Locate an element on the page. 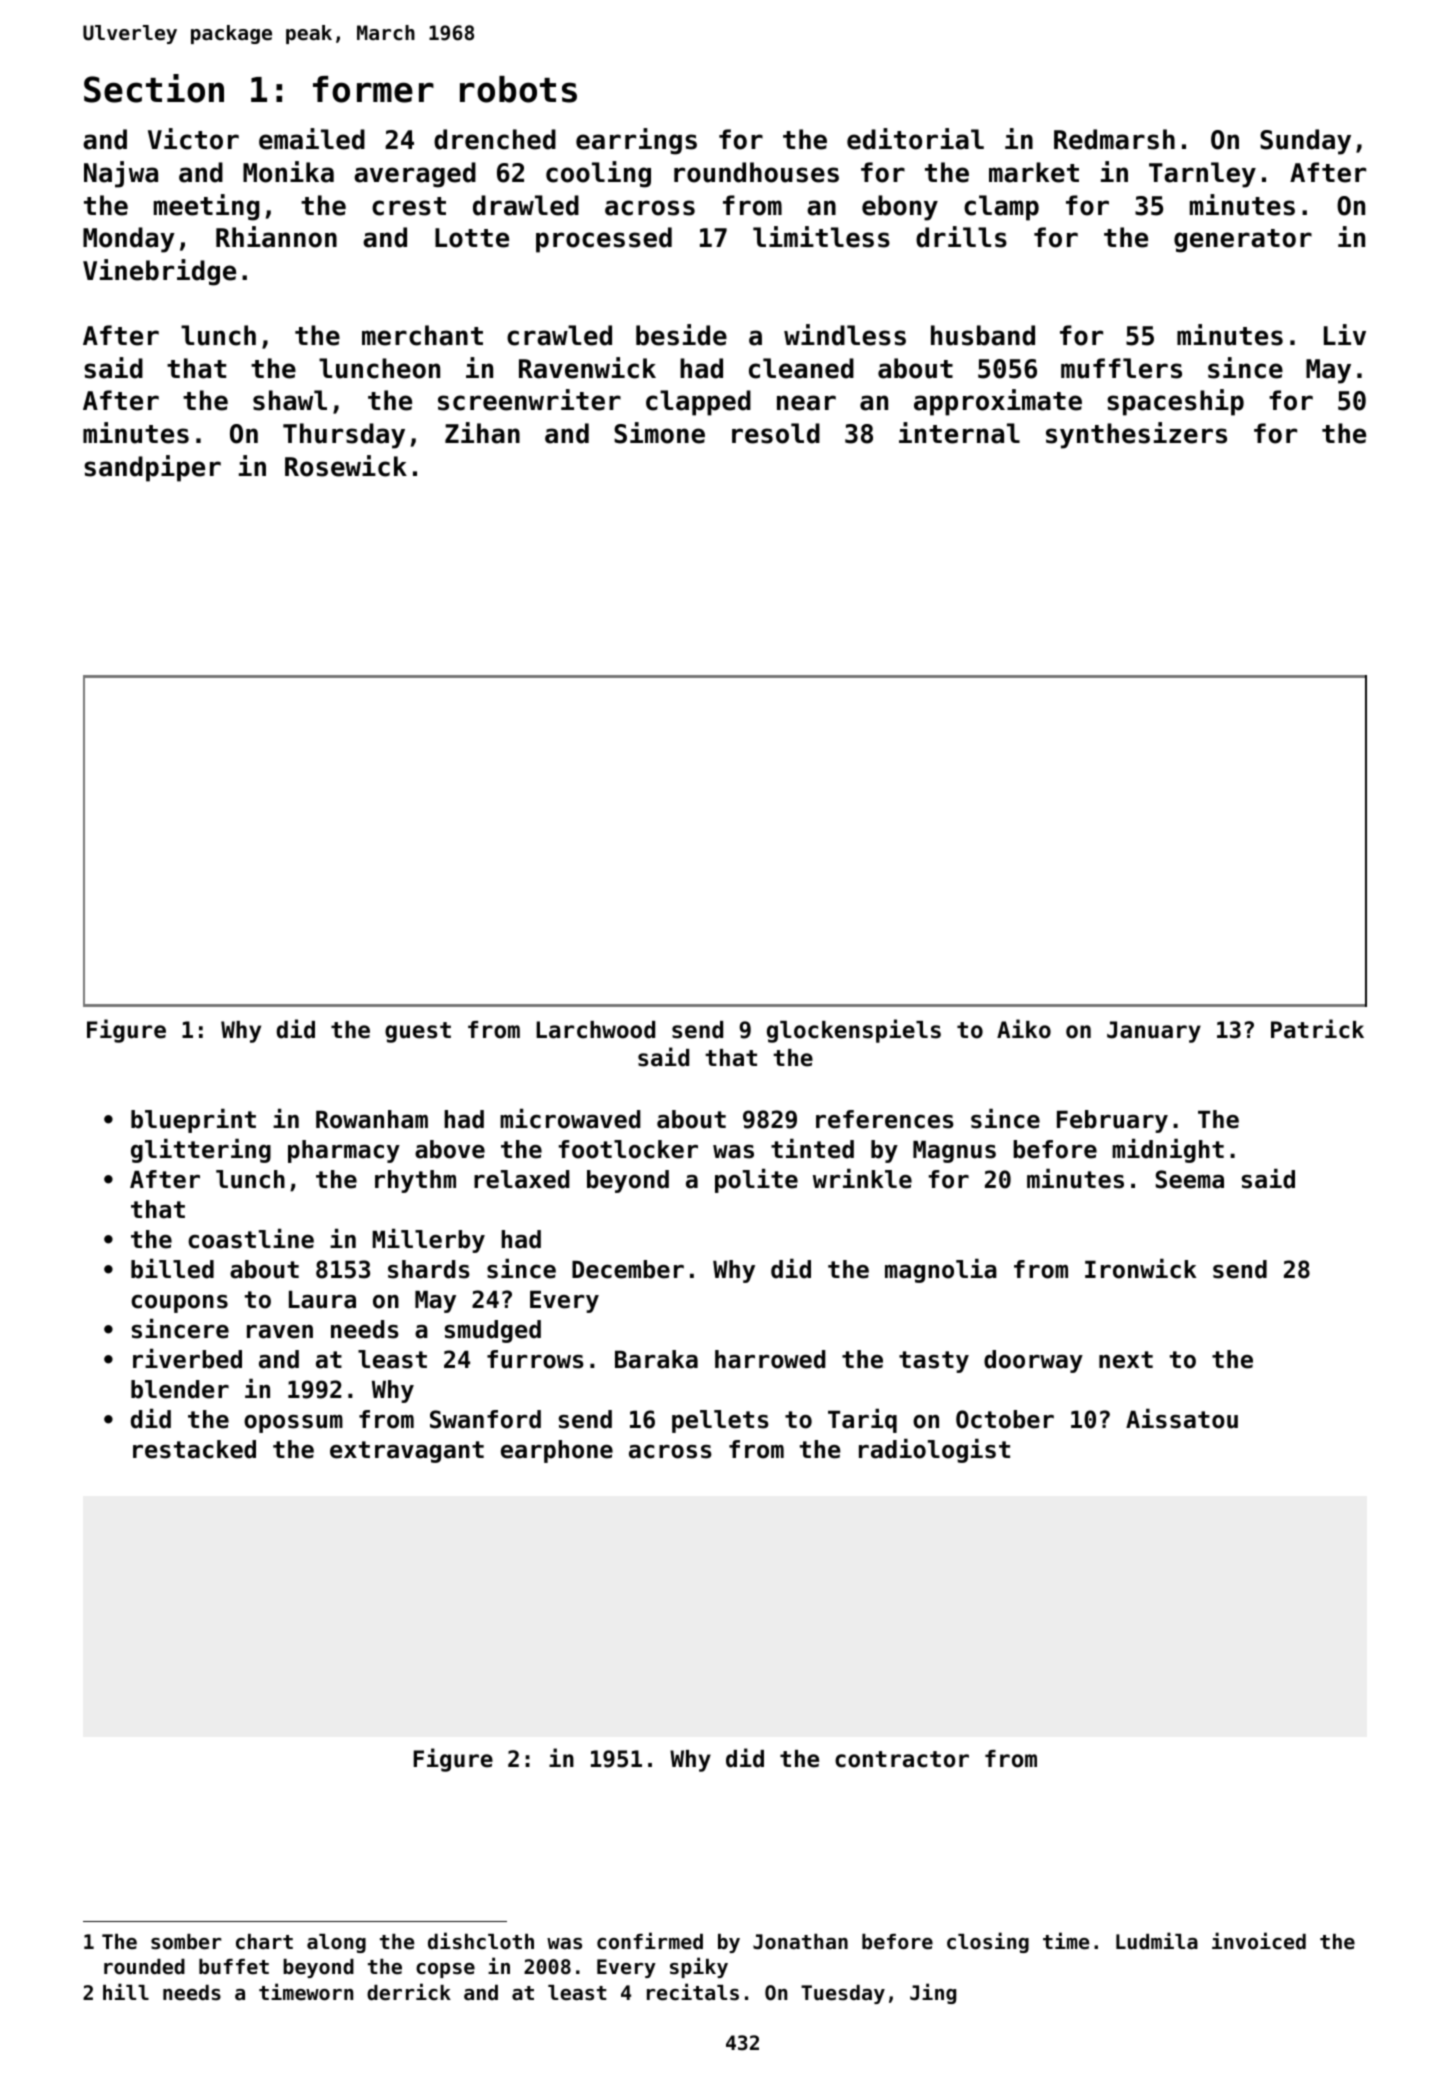 This document has width=1450, height=2100. sandpiper is located at coordinates (152, 468).
